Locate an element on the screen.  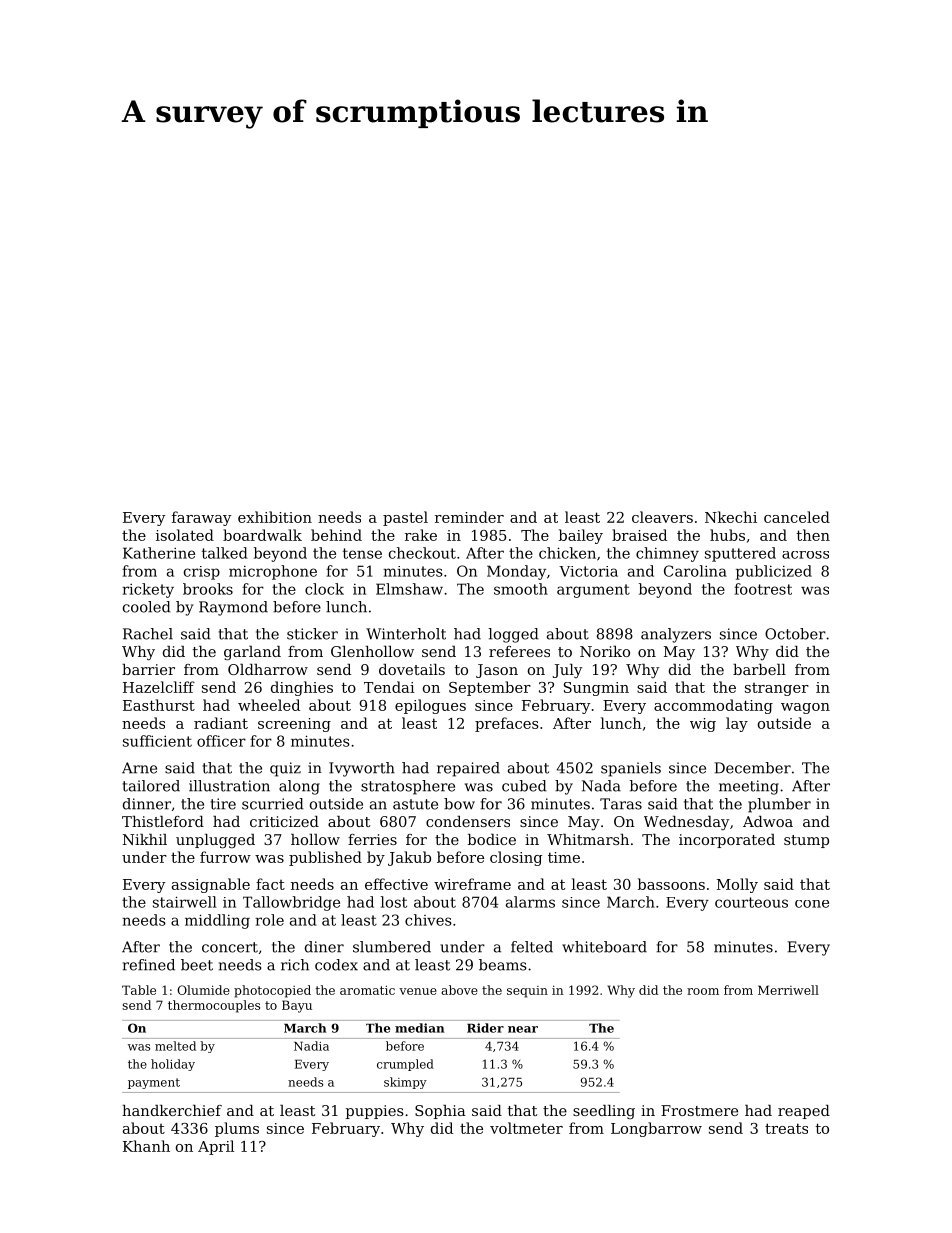
brooks is located at coordinates (208, 589).
